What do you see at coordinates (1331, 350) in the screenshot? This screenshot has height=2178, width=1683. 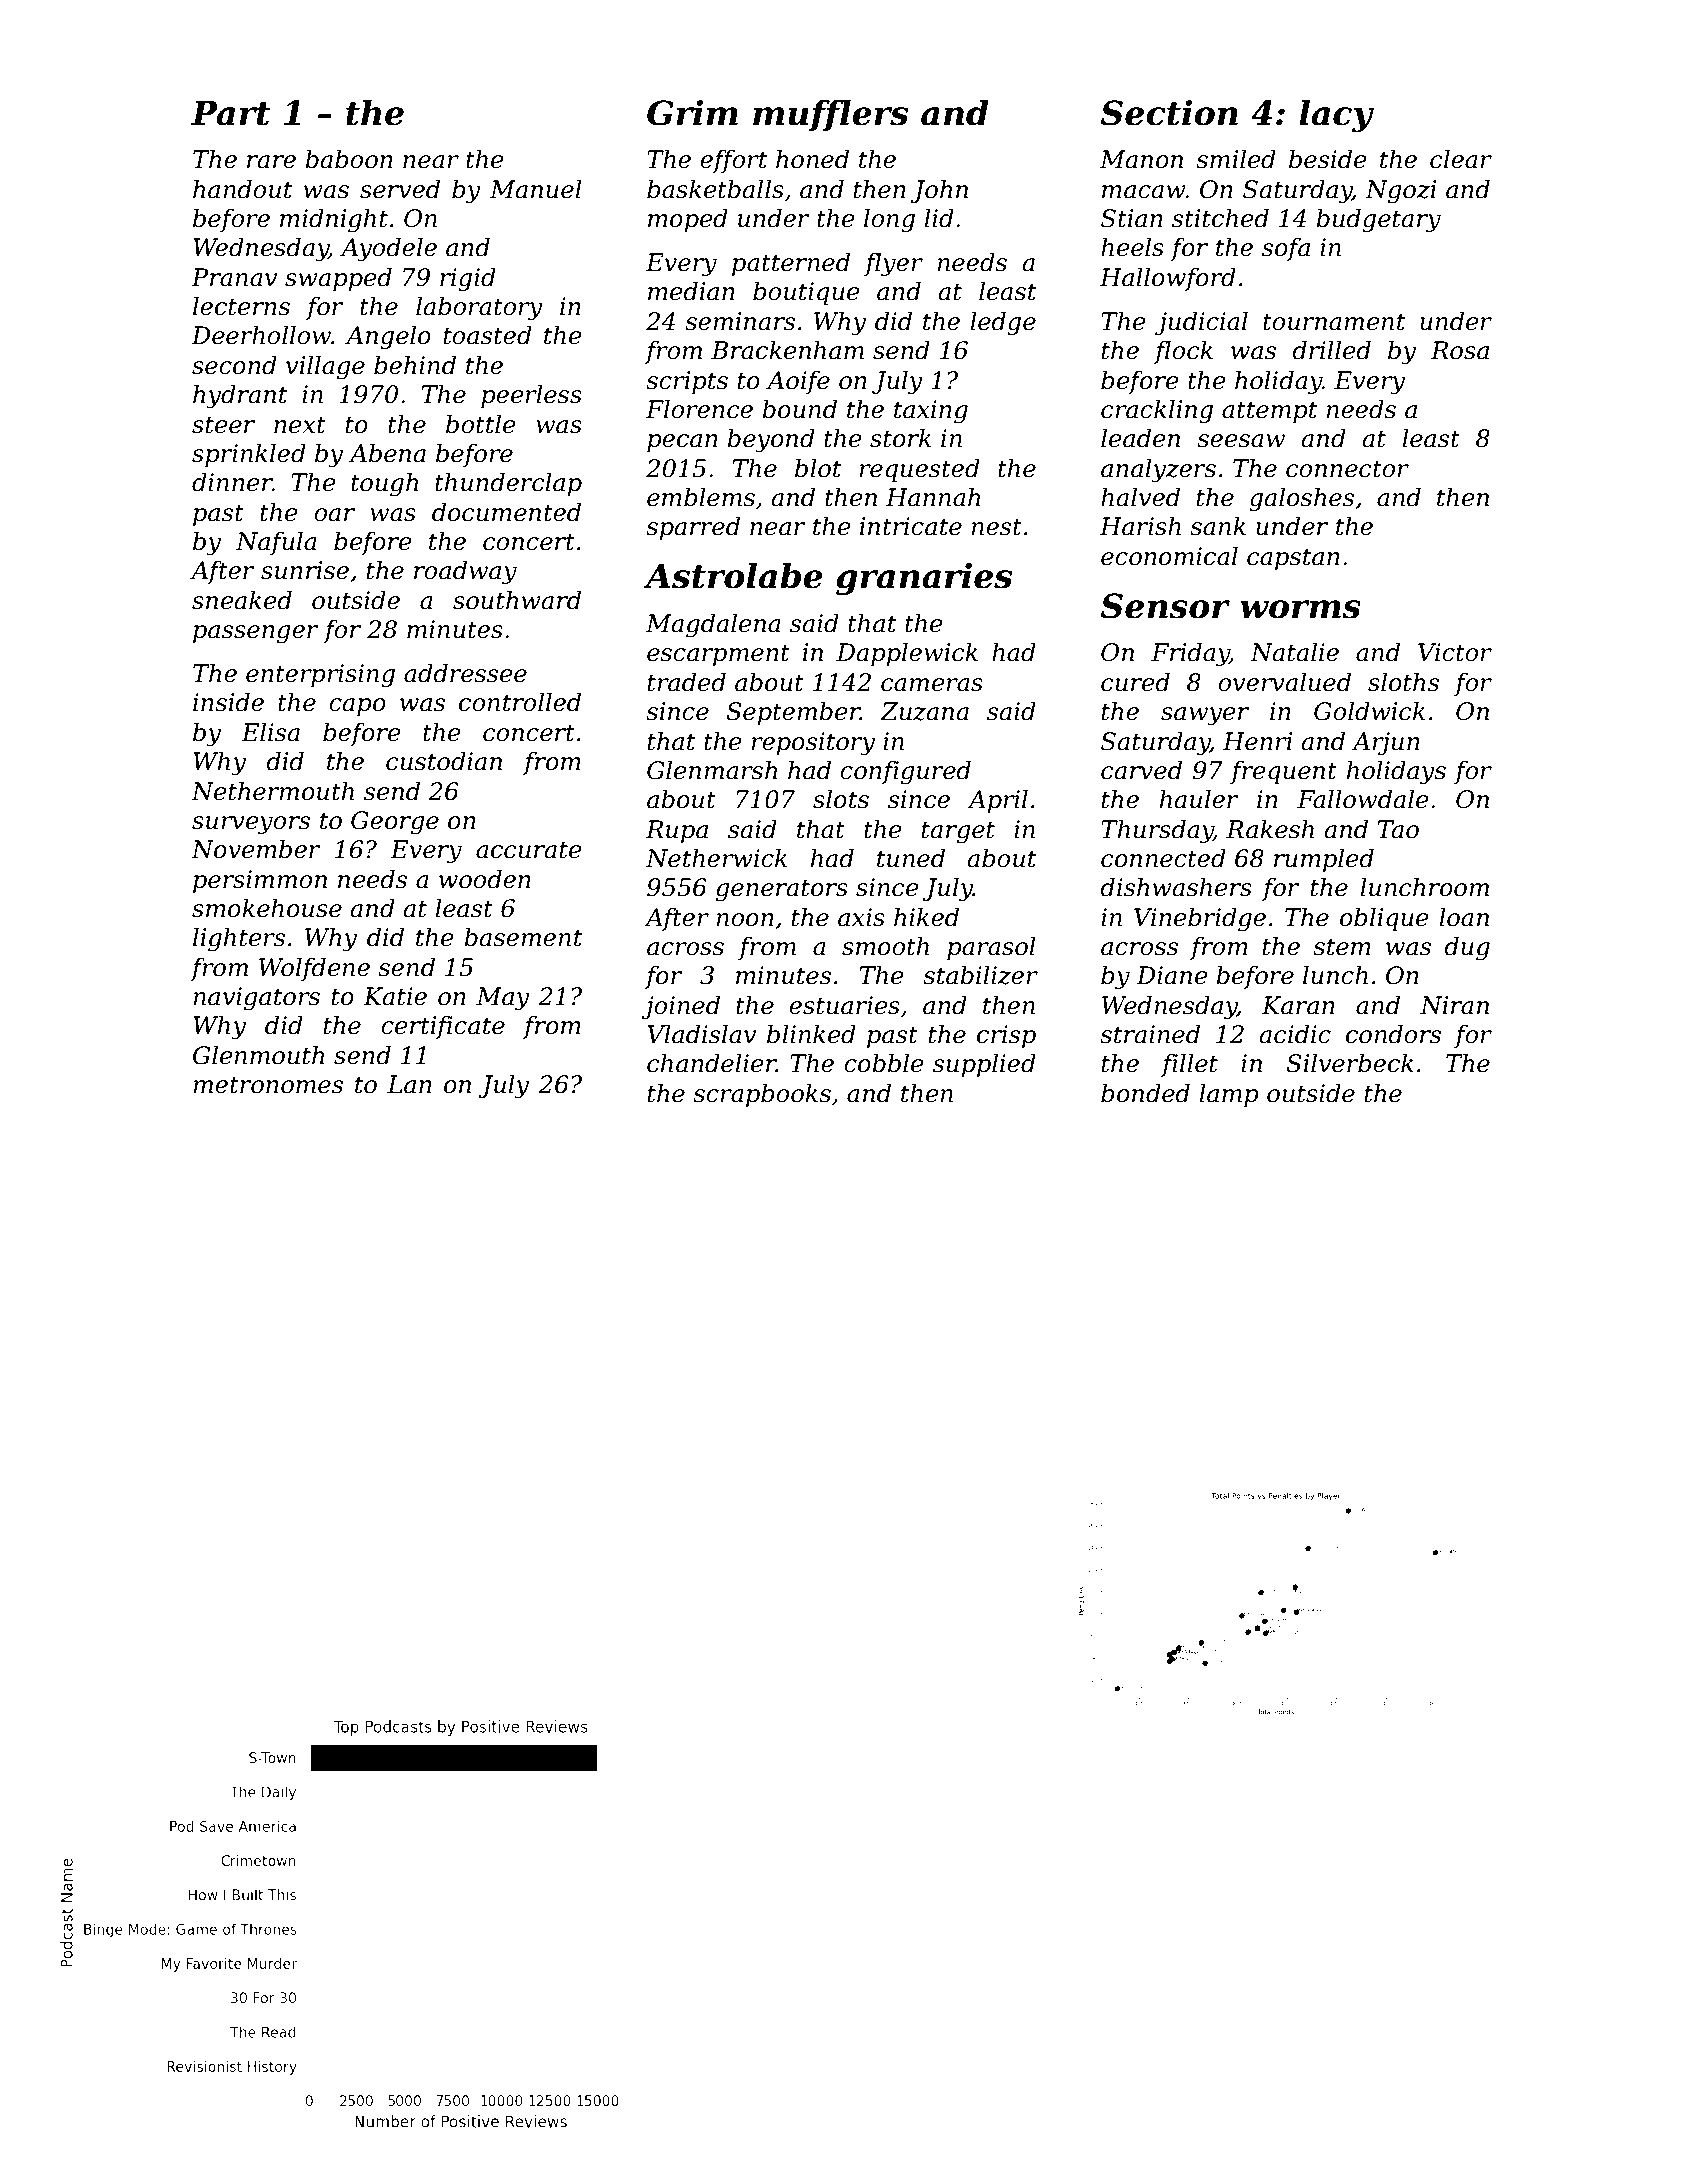 I see `drilled` at bounding box center [1331, 350].
